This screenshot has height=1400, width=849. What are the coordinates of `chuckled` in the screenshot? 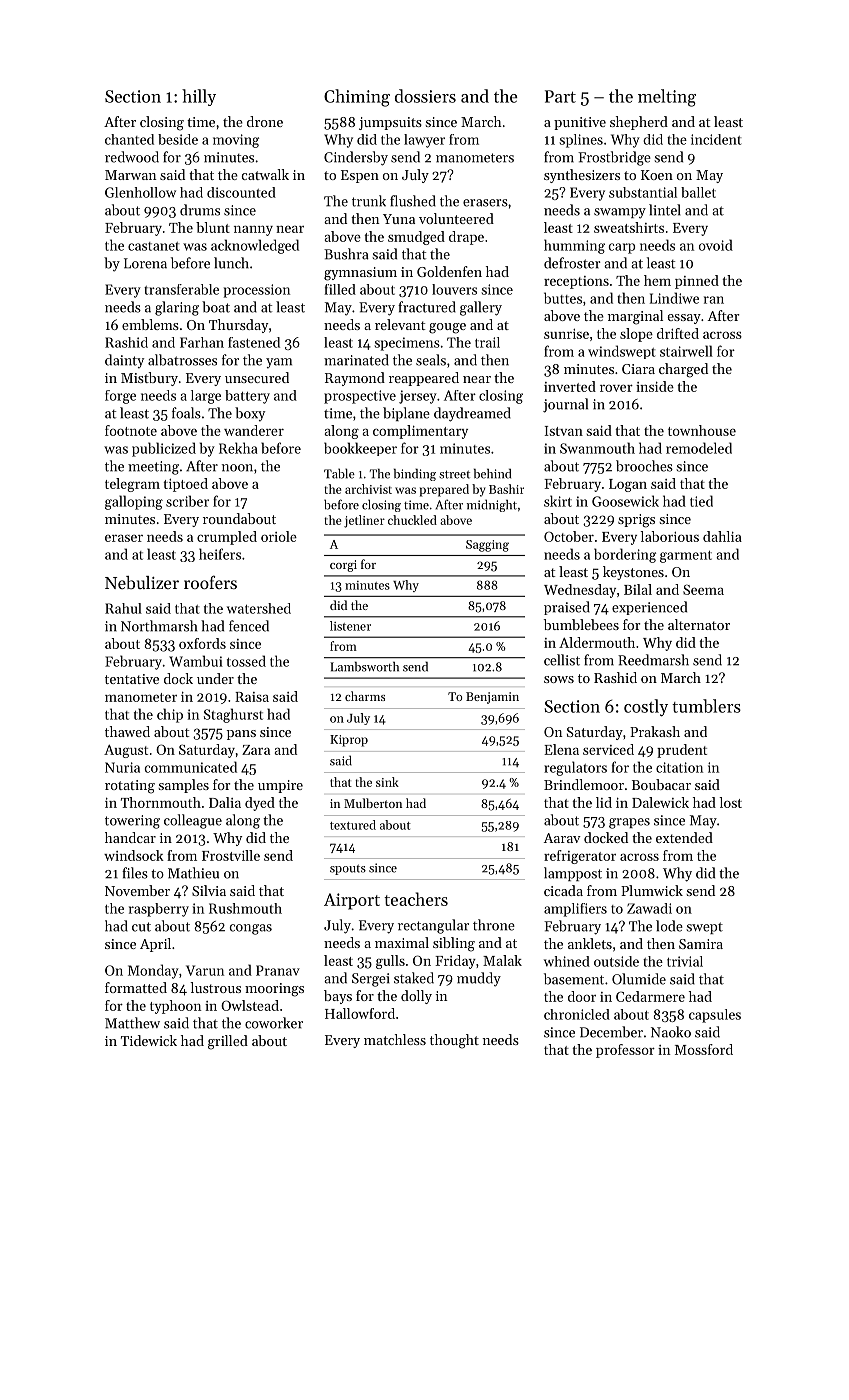 It's located at (412, 520).
